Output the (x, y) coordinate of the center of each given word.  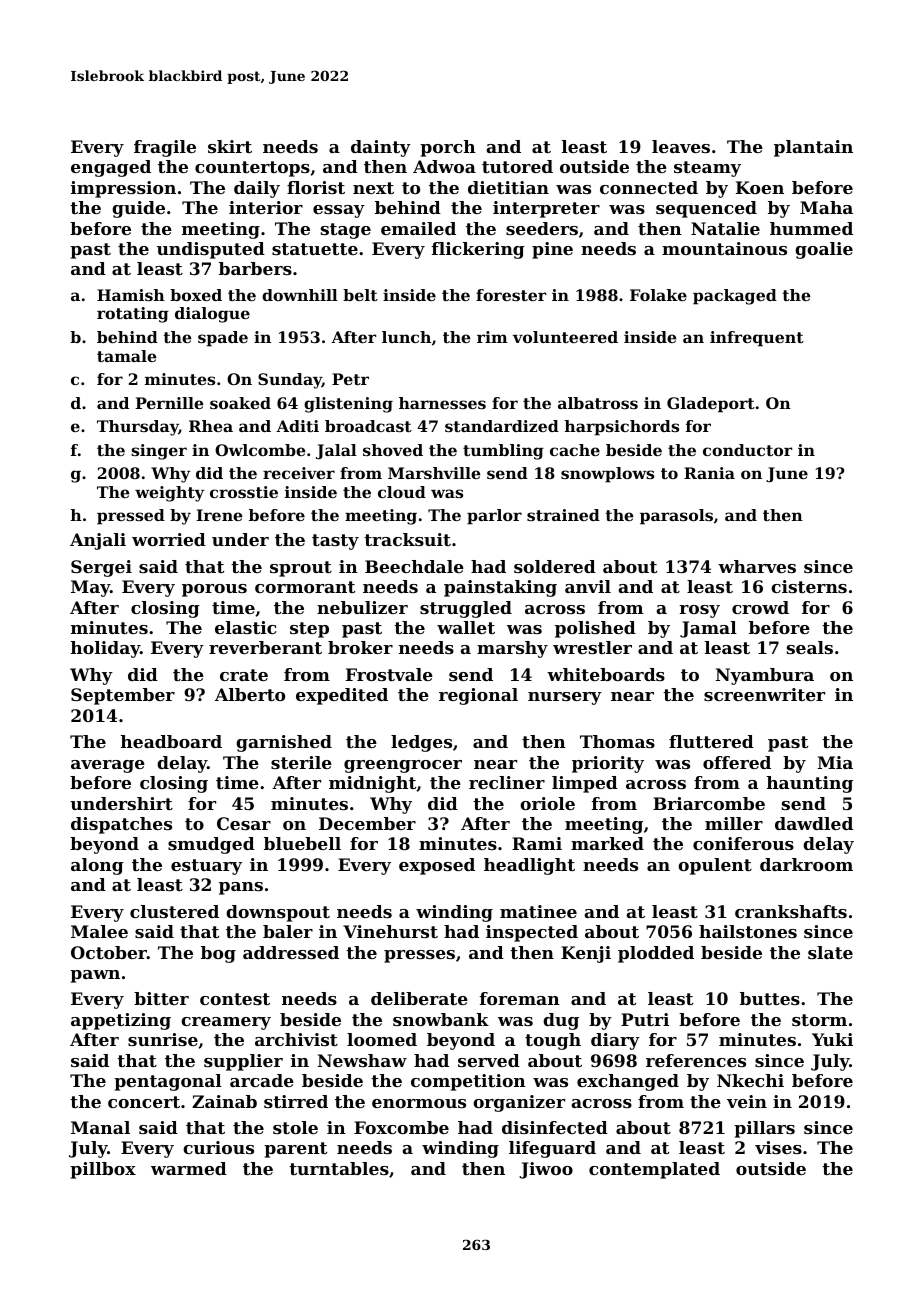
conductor (747, 450)
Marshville (434, 473)
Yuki (832, 1039)
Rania (709, 473)
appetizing (121, 1021)
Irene (219, 515)
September (123, 696)
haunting (810, 784)
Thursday (138, 428)
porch (448, 148)
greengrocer (403, 766)
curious (218, 1147)
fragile (165, 148)
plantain (813, 148)
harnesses (442, 403)
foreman (520, 998)
